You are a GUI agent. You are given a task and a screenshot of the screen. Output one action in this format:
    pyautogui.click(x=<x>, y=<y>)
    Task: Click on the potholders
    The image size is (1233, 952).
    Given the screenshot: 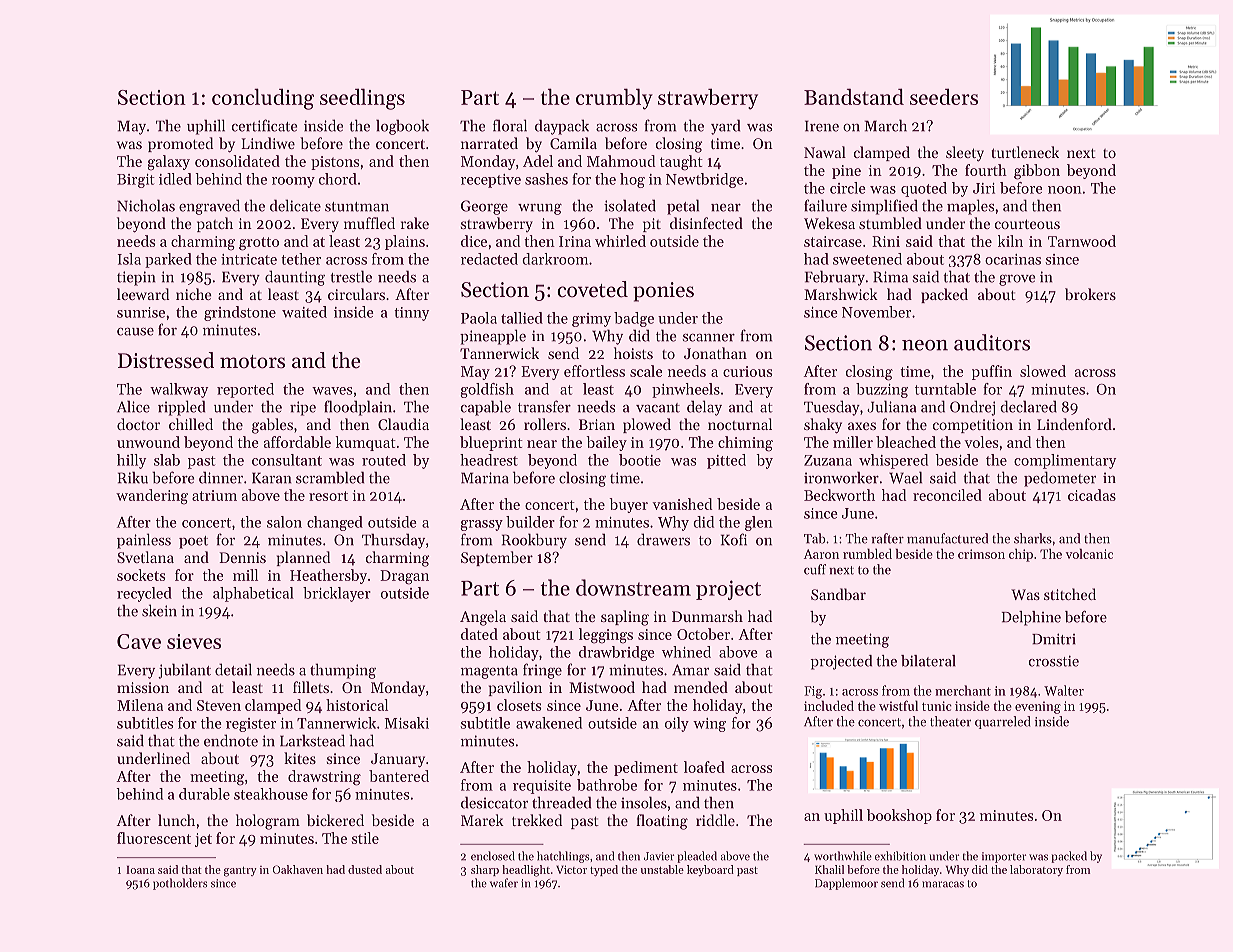 What is the action you would take?
    pyautogui.click(x=180, y=884)
